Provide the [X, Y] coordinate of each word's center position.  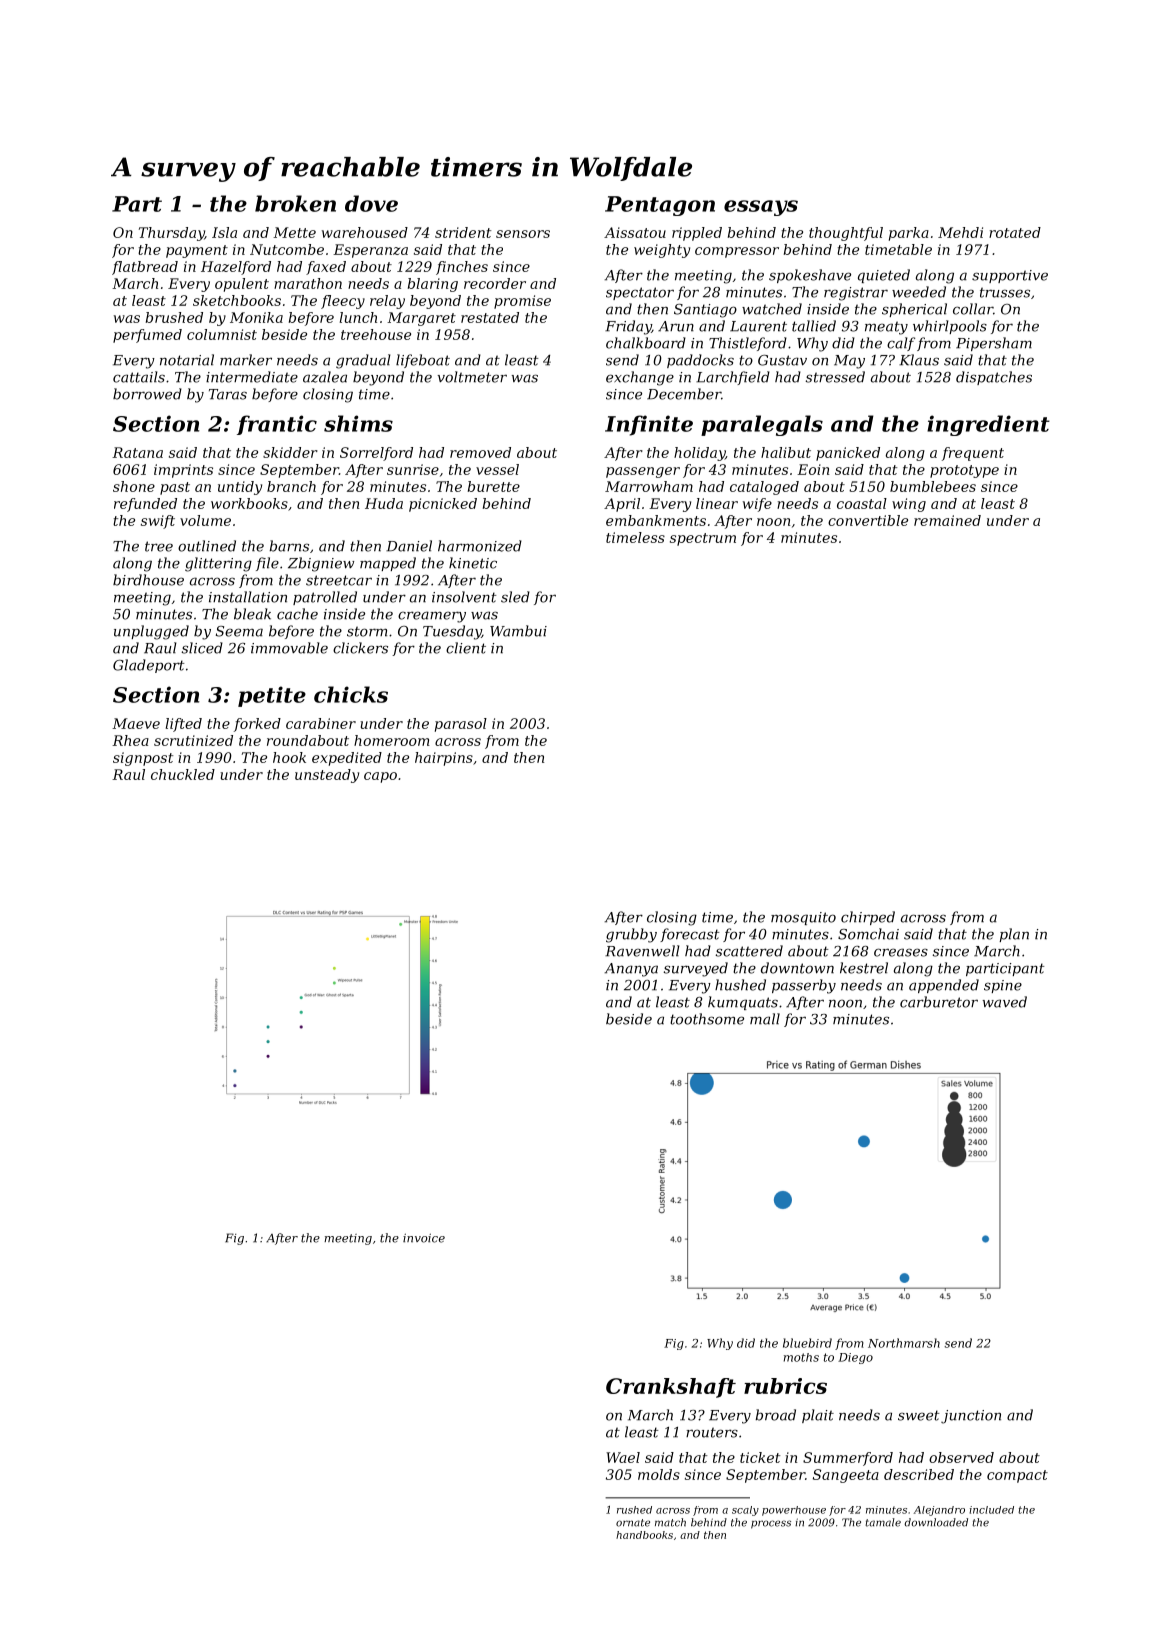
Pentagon [660, 206]
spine [1003, 986]
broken [295, 203]
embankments [656, 520]
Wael [623, 1457]
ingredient [988, 425]
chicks [351, 694]
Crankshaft [671, 1388]
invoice [424, 1238]
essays [761, 208]
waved [1004, 1002]
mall [765, 1019]
